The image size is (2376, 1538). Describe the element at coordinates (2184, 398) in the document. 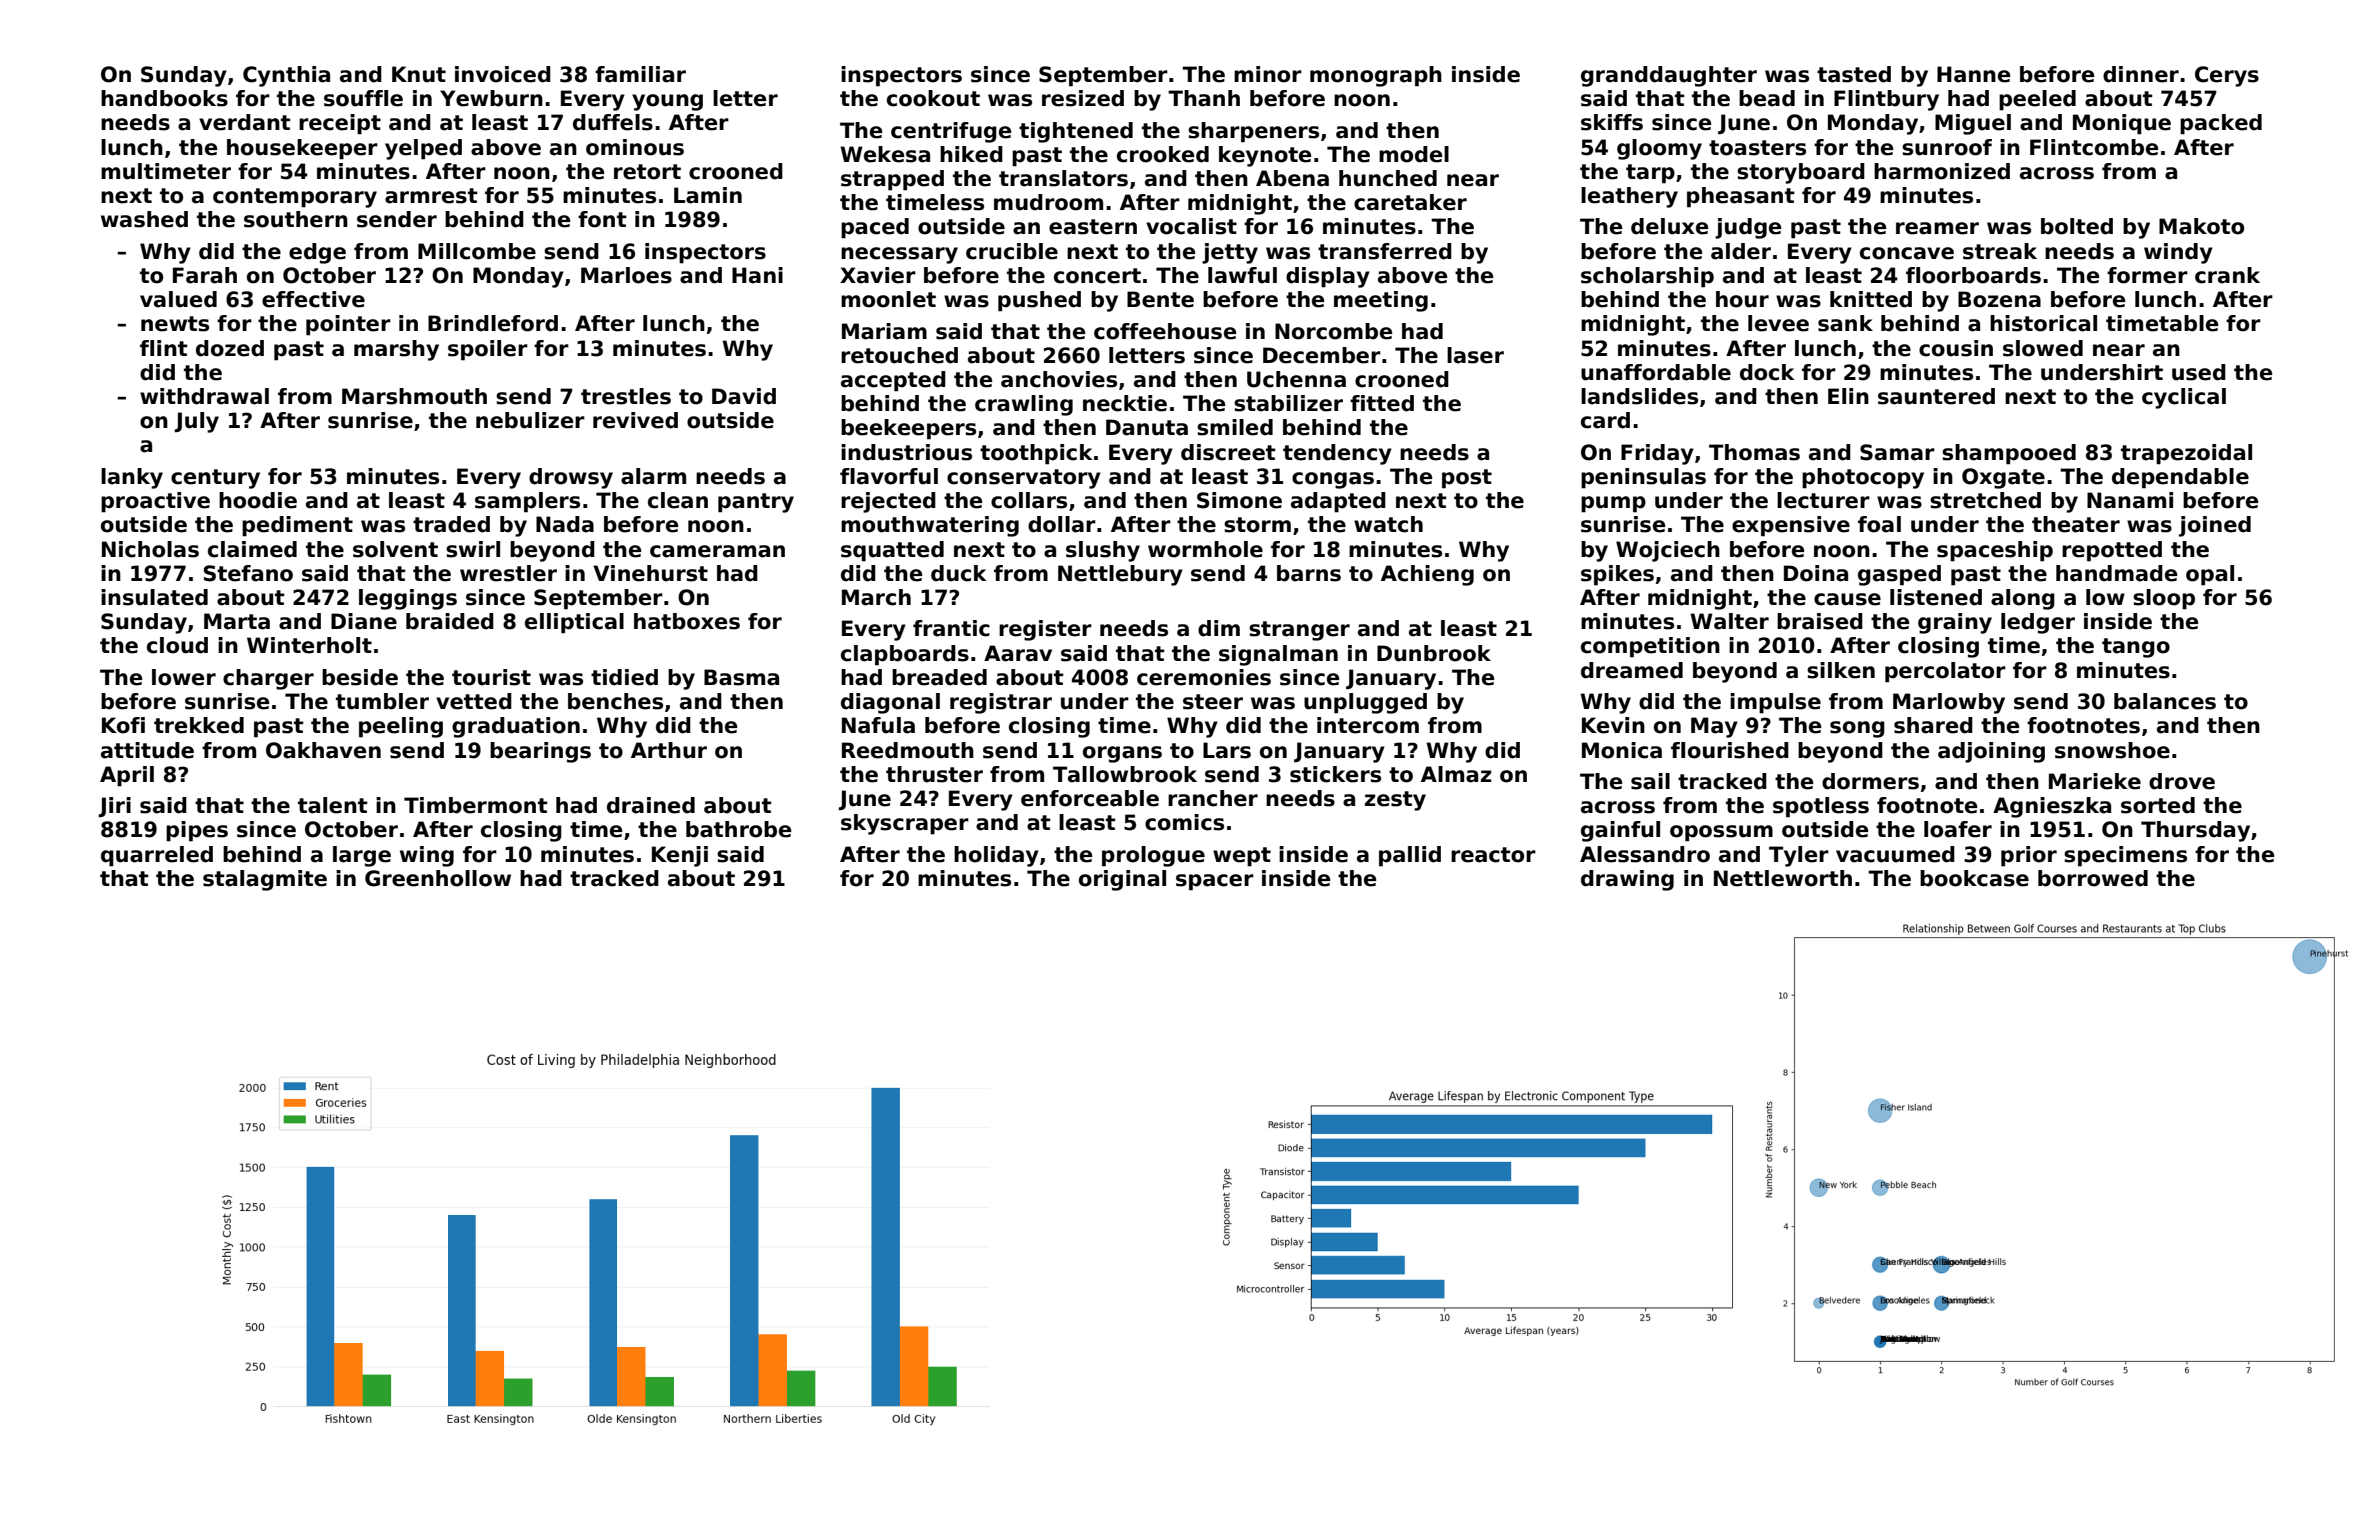

I see `cyclical` at that location.
